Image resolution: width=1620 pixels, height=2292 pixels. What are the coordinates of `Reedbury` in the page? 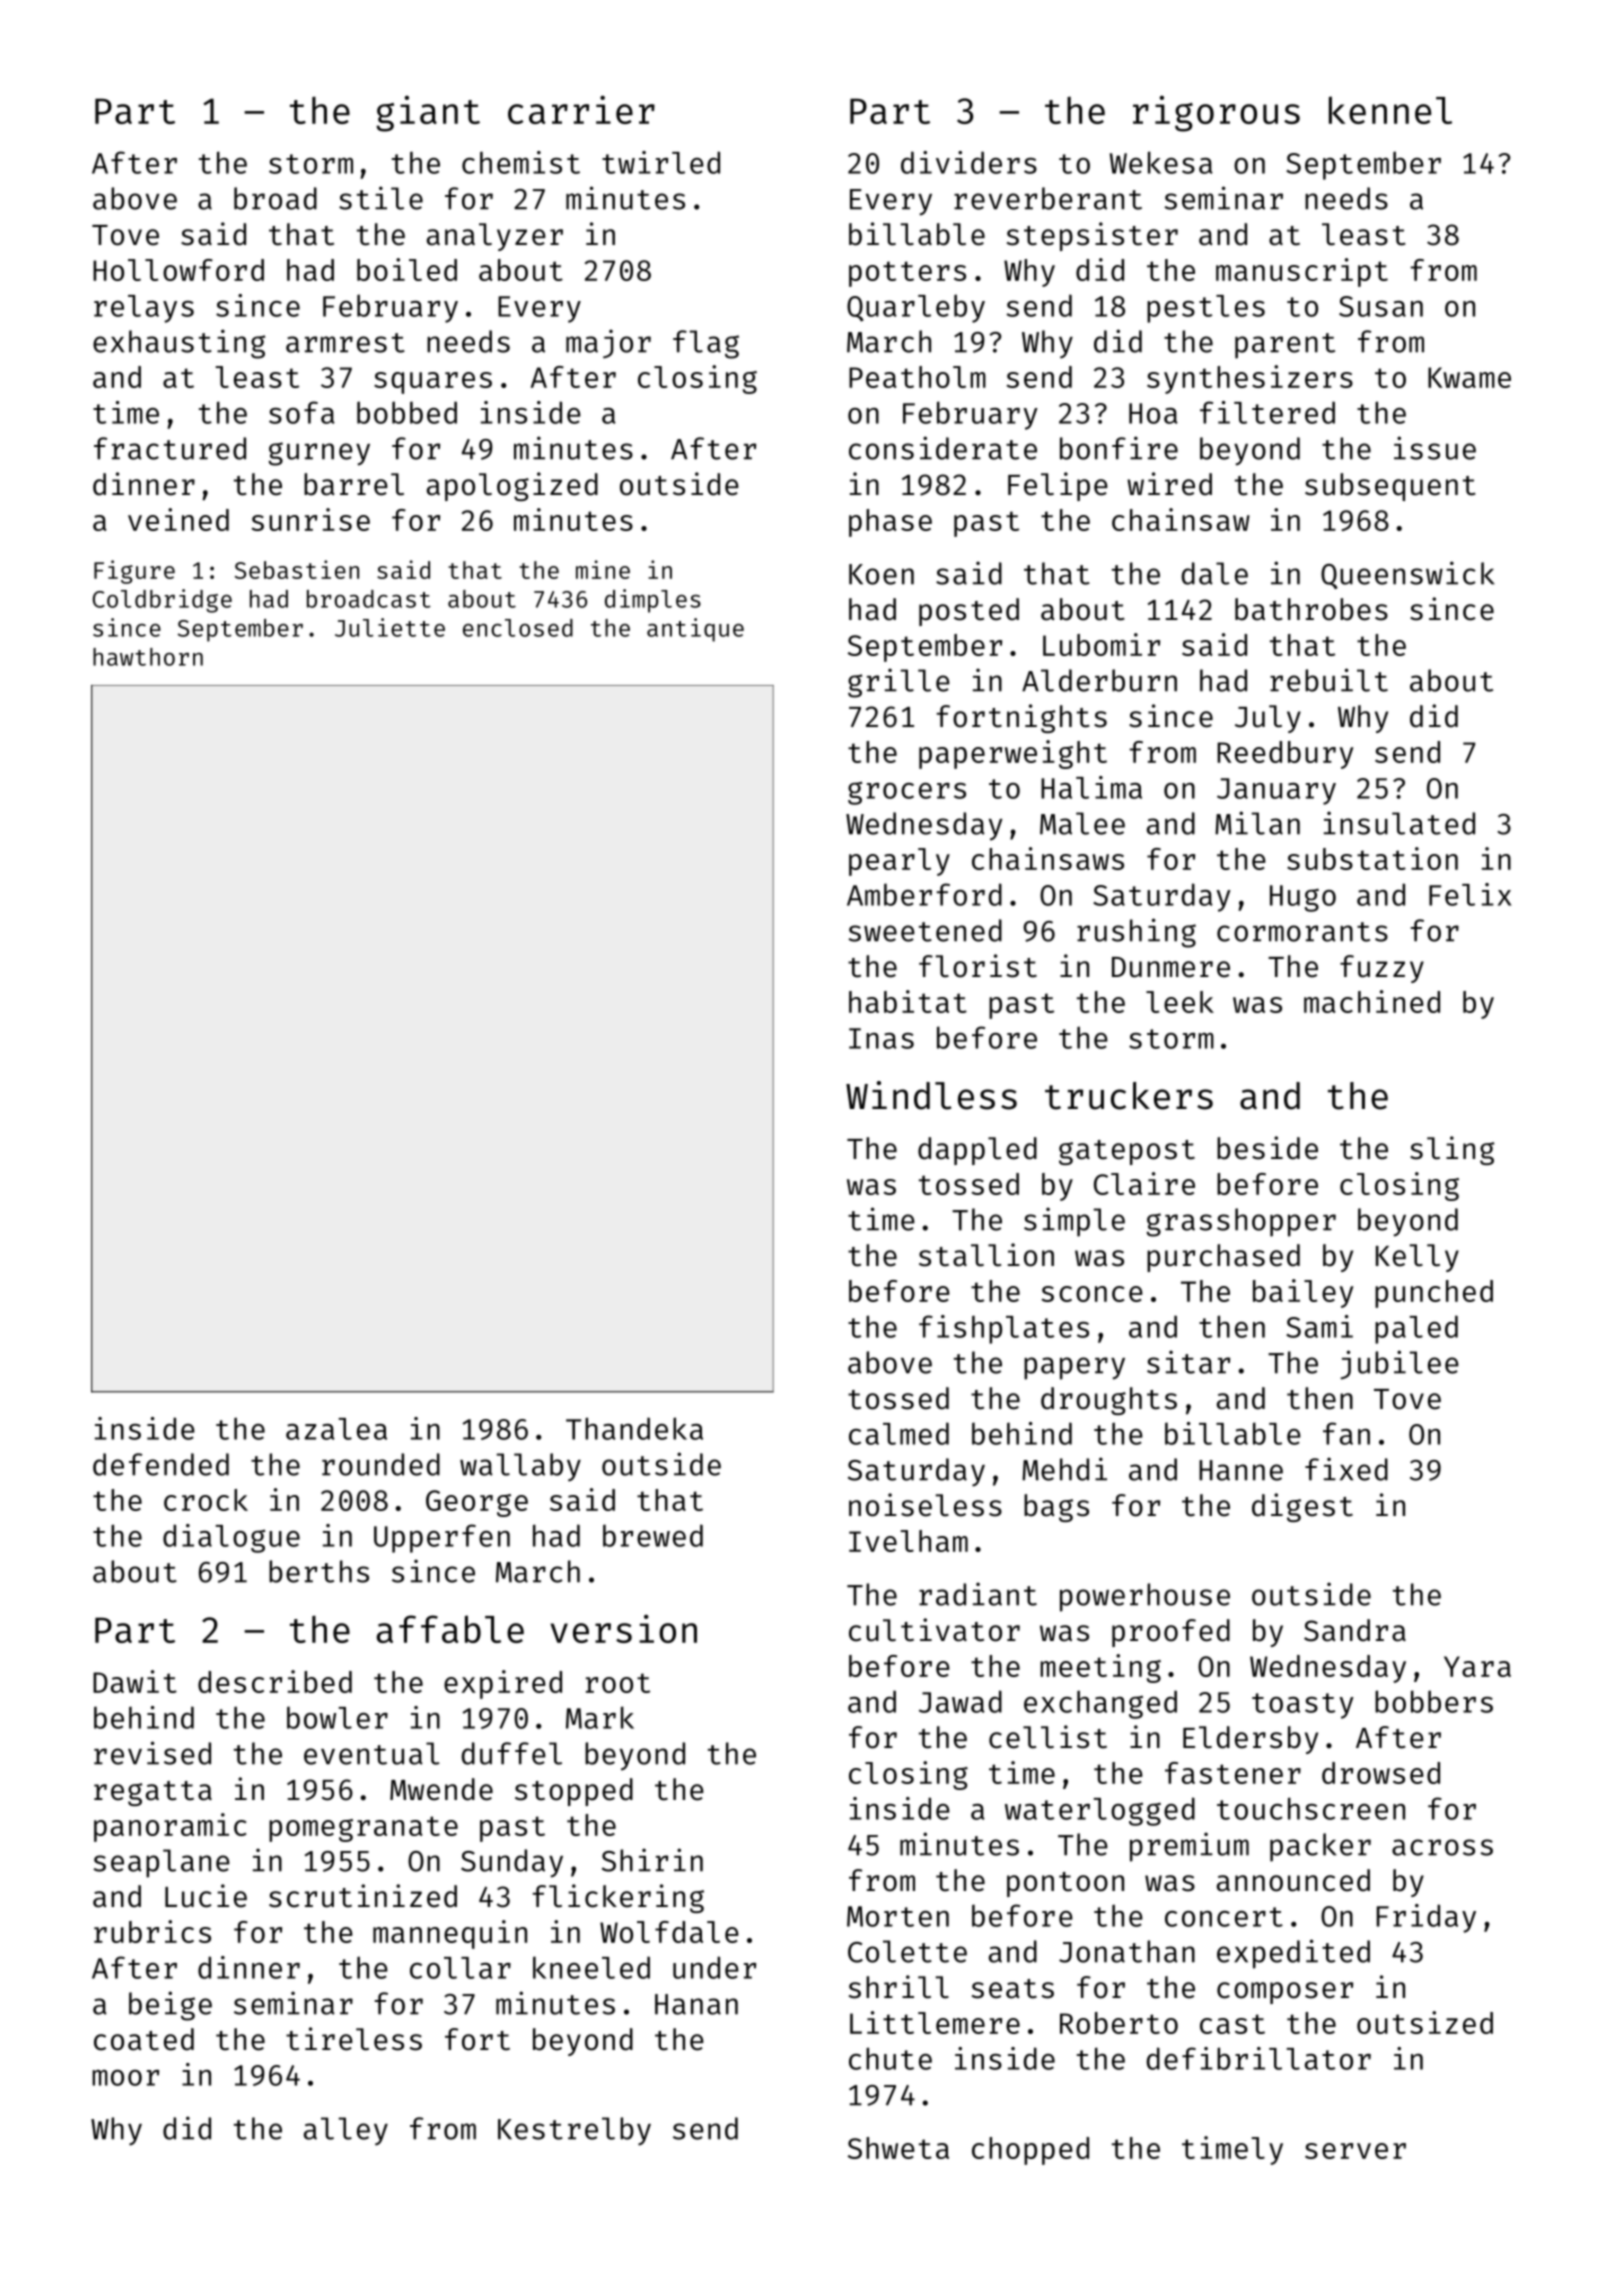 It's located at (1285, 755).
